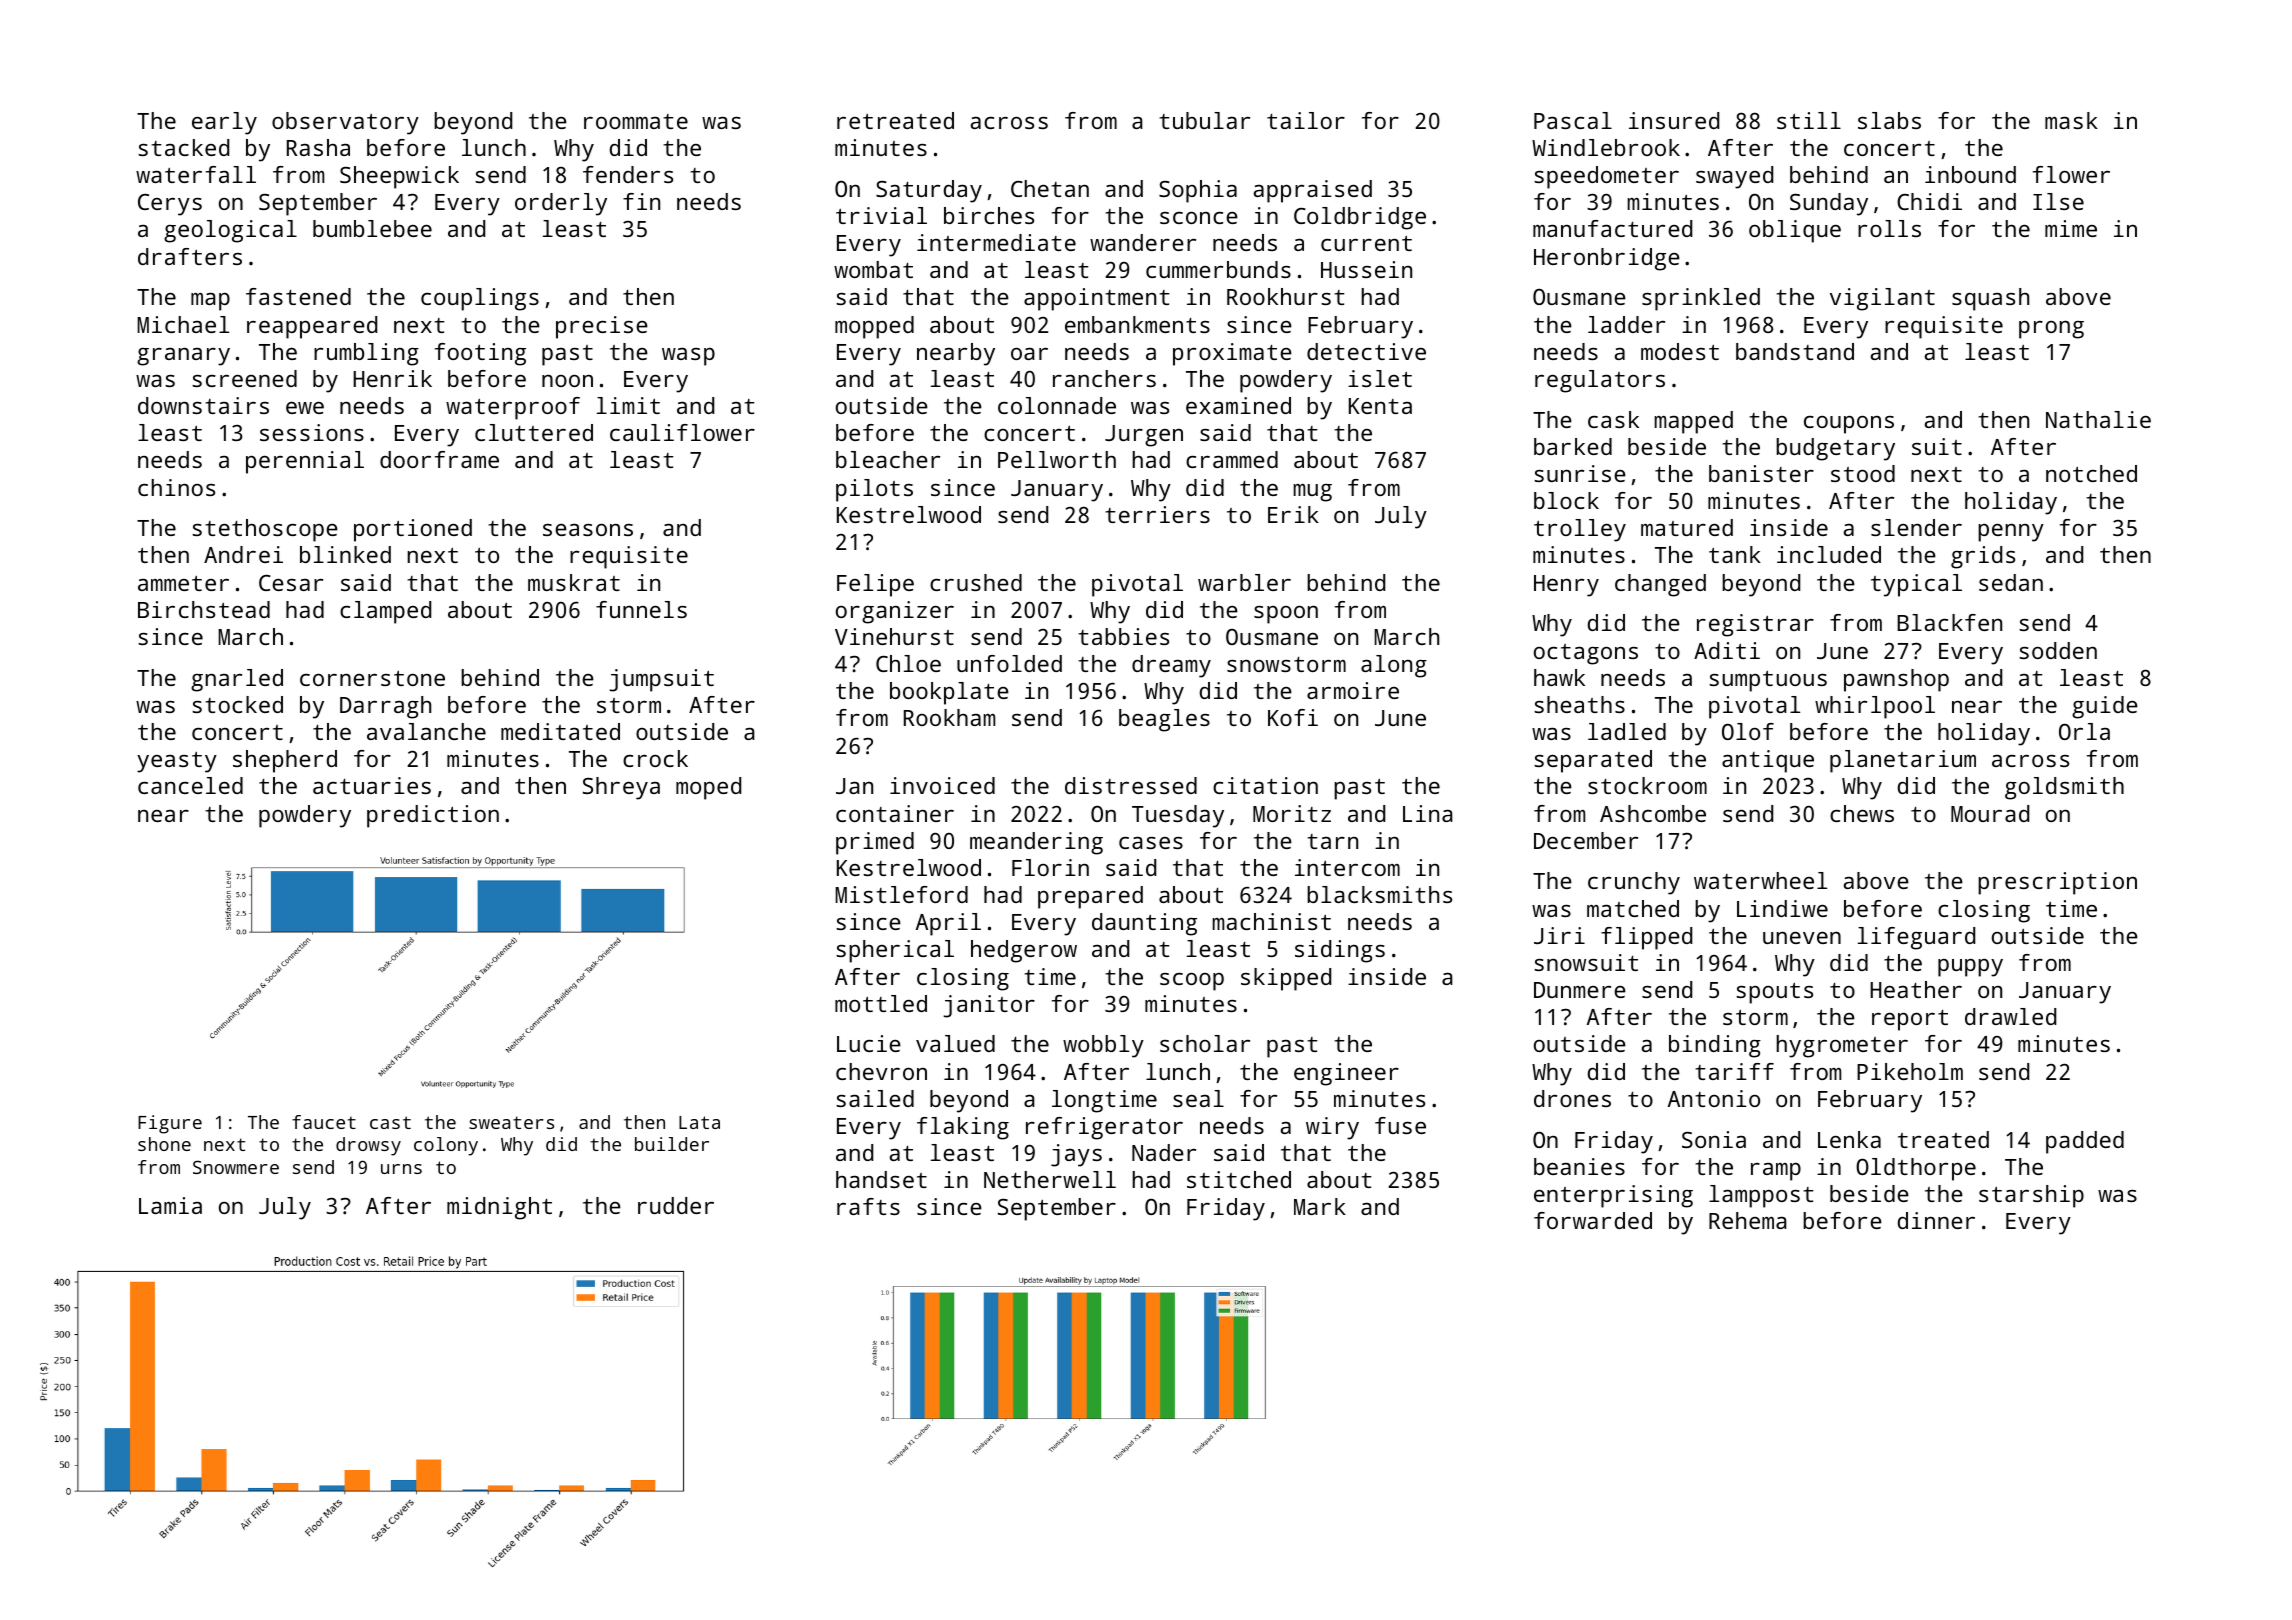 Image resolution: width=2292 pixels, height=1620 pixels. I want to click on Chetan, so click(1050, 188).
